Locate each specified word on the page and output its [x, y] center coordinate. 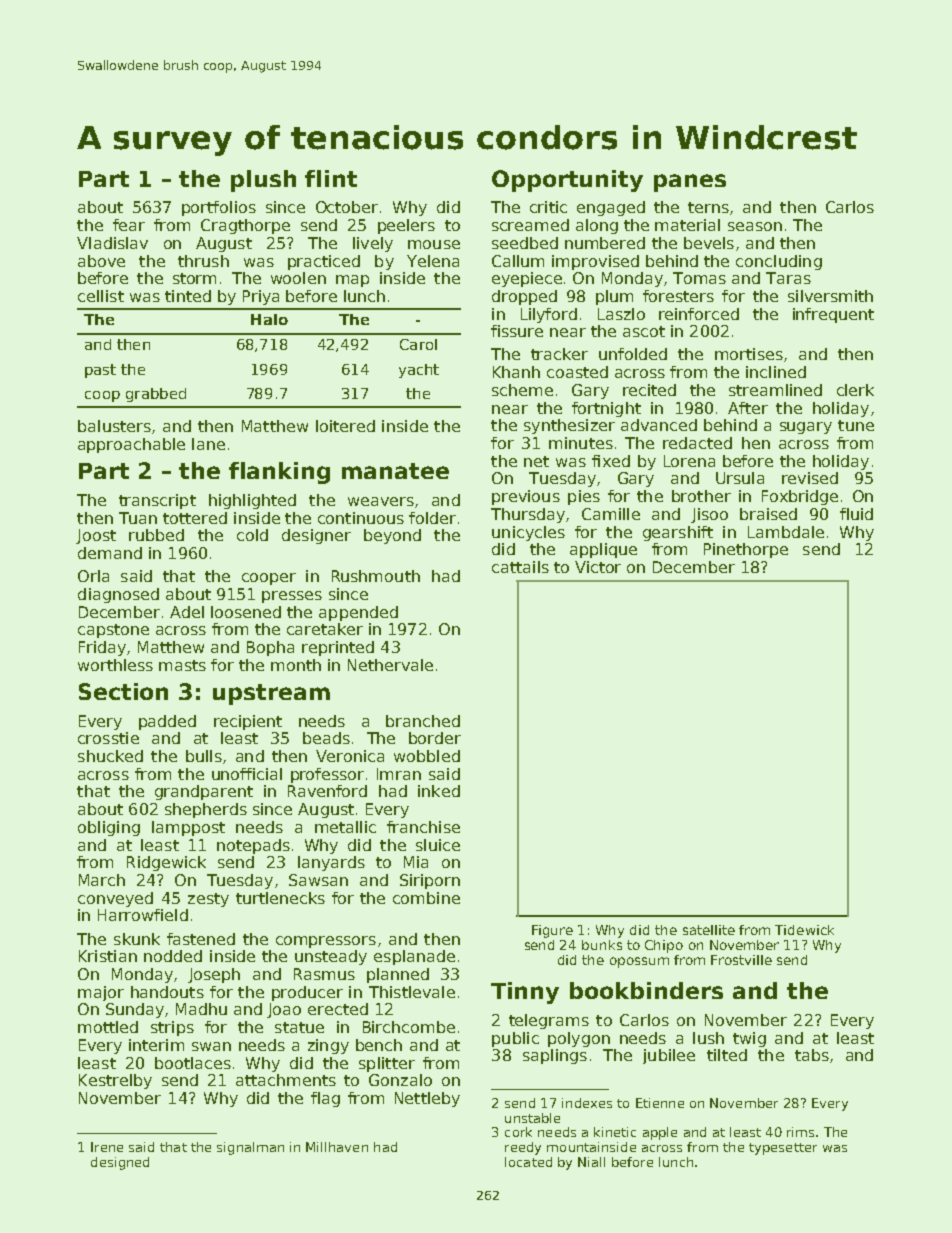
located [528, 1162]
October [347, 207]
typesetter [783, 1149]
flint [331, 178]
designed [120, 1163]
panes [690, 183]
